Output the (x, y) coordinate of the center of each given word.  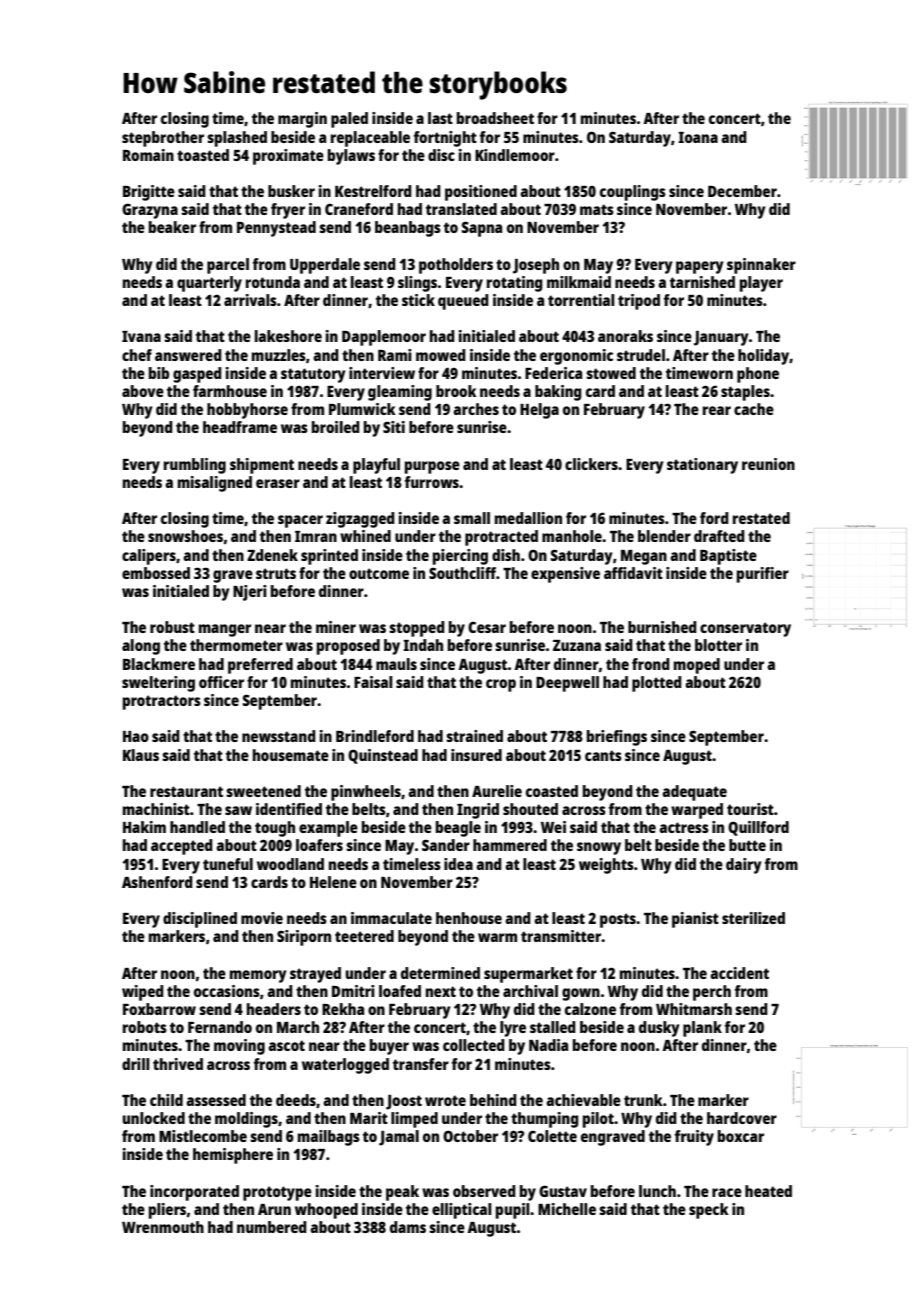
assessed (216, 1100)
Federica (553, 373)
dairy (743, 866)
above (143, 391)
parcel (228, 266)
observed (484, 1191)
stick (418, 300)
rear (717, 410)
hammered (510, 845)
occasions (227, 991)
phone (758, 375)
